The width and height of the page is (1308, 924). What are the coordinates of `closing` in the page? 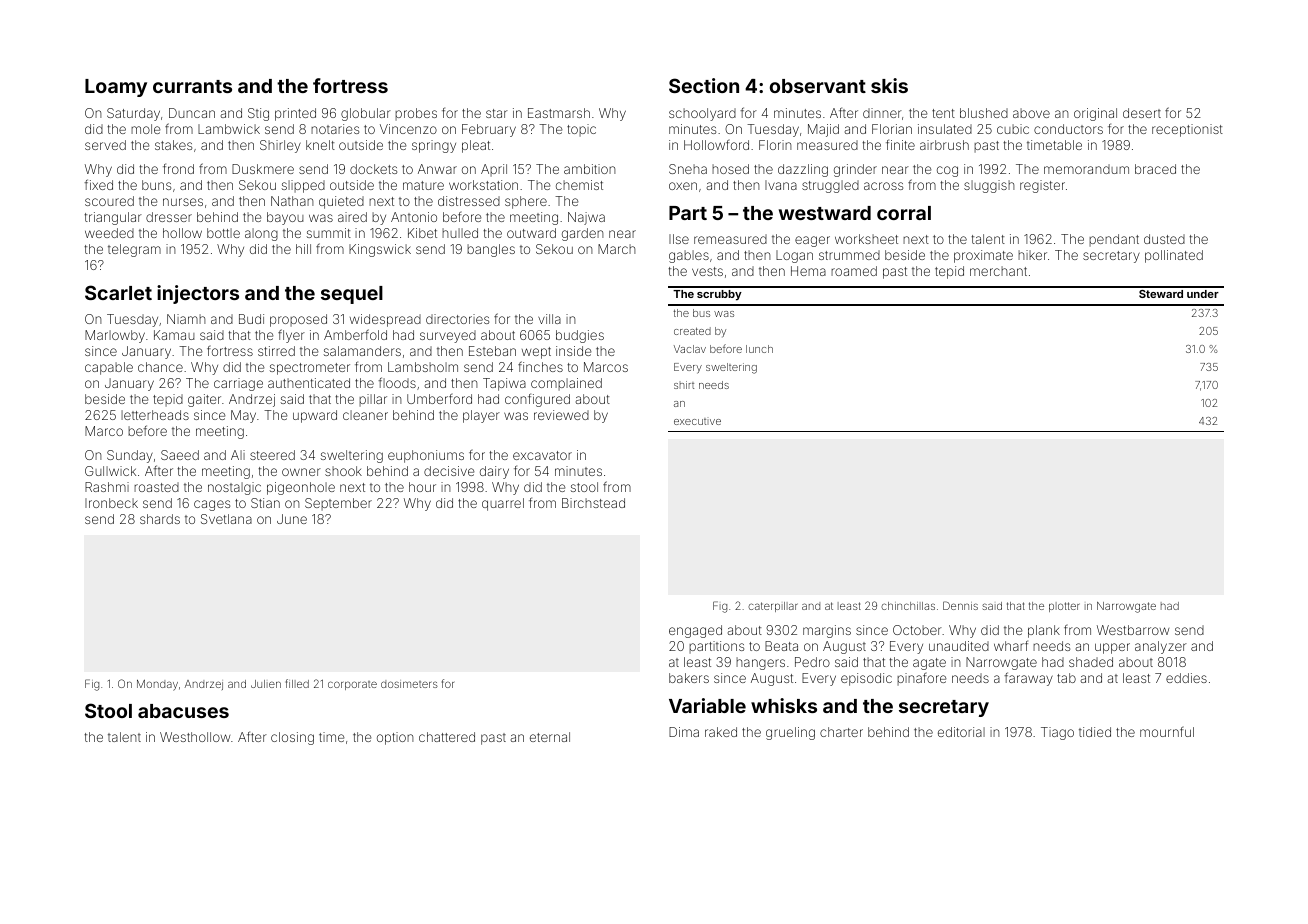 It's located at (292, 738).
